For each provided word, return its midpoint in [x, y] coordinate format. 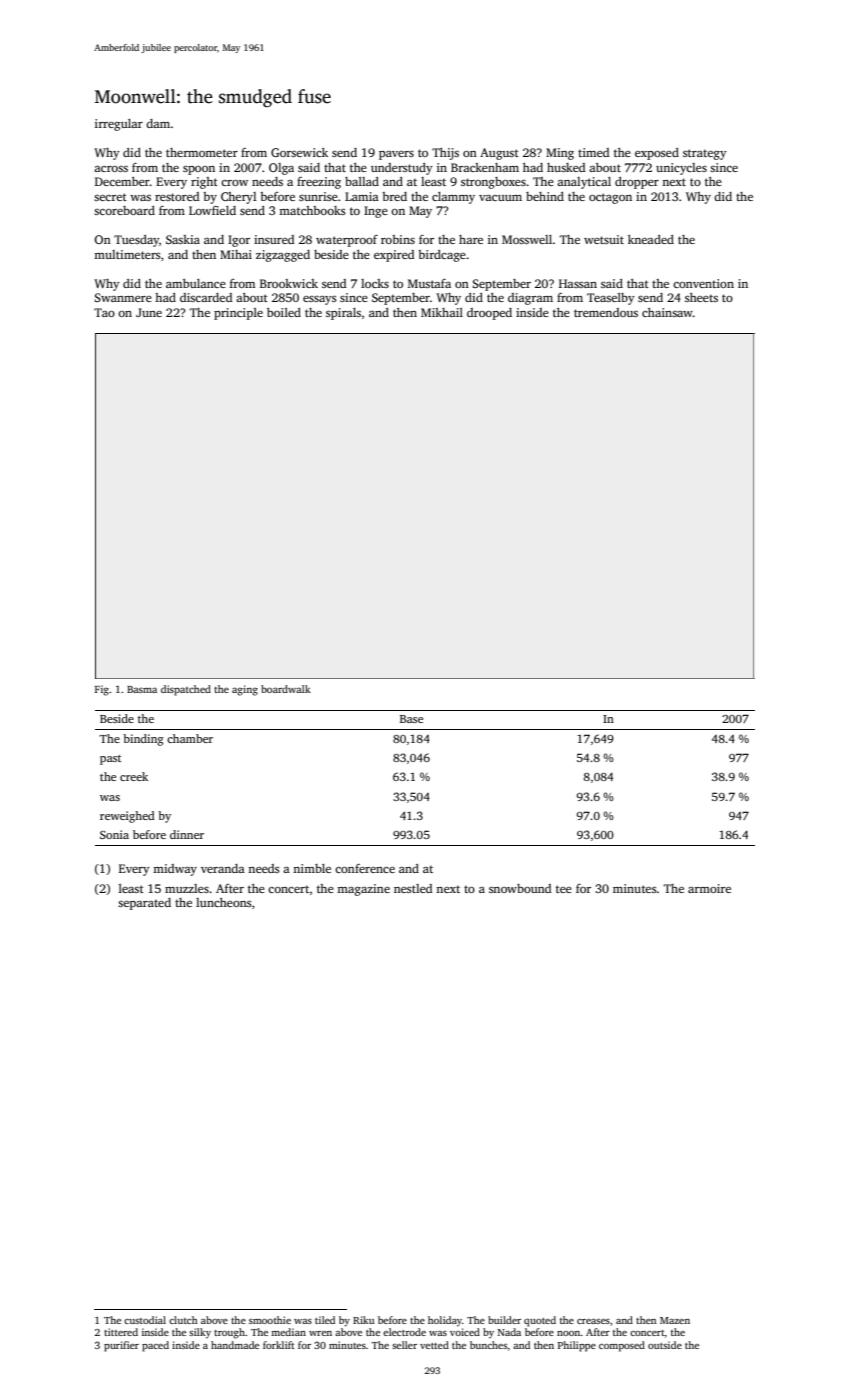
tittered [121, 1332]
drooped [489, 314]
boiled [284, 312]
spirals [343, 314]
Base [411, 719]
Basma [142, 689]
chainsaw [667, 312]
